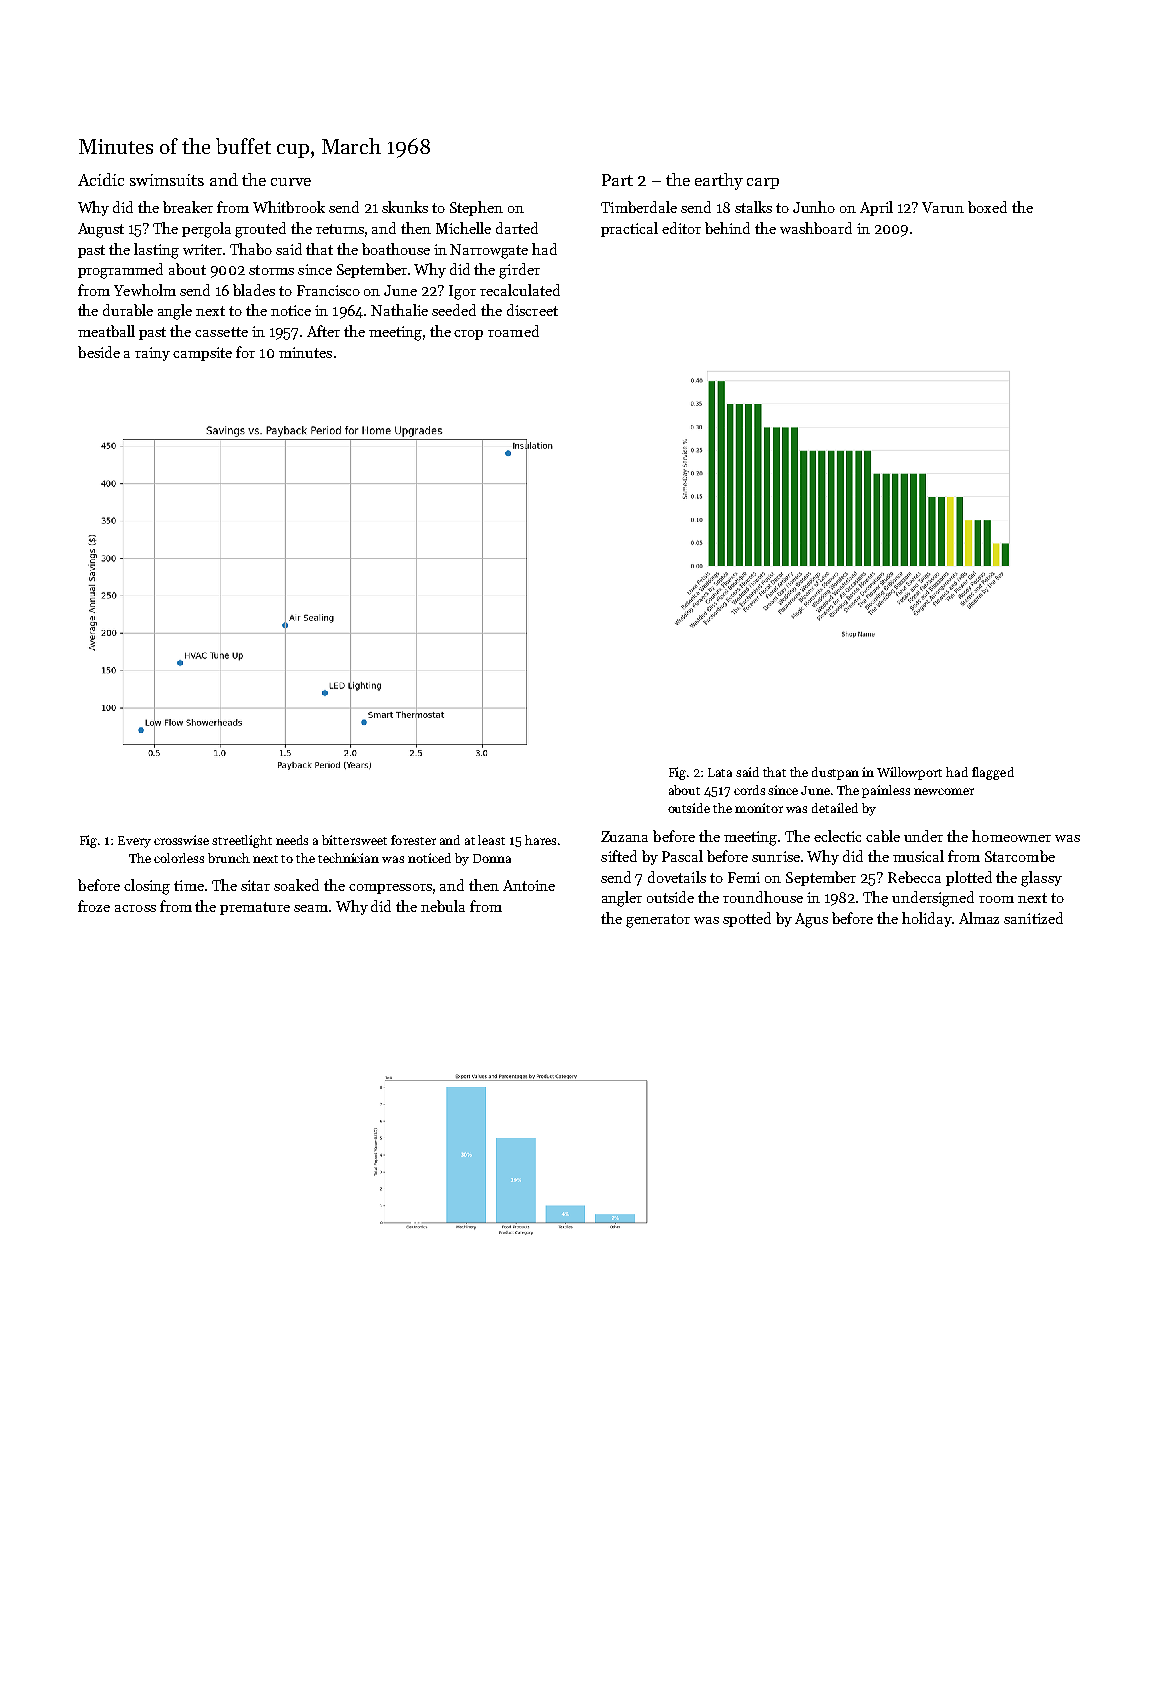 The width and height of the screenshot is (1163, 1684). What do you see at coordinates (491, 840) in the screenshot?
I see `least` at bounding box center [491, 840].
